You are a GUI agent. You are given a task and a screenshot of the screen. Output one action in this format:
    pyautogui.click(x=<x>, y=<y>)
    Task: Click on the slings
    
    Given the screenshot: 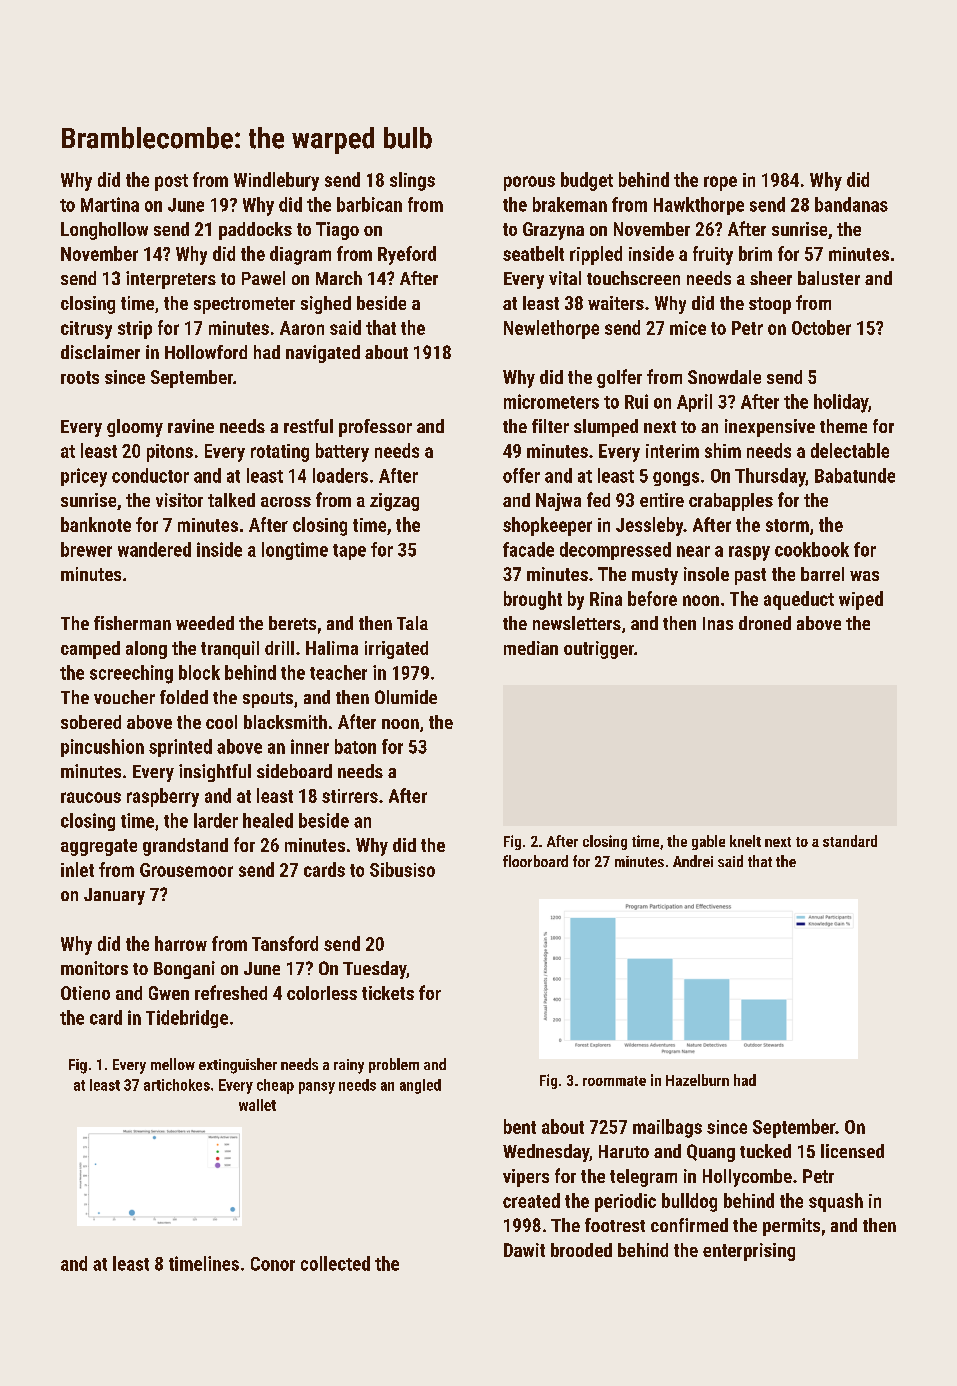 What is the action you would take?
    pyautogui.click(x=412, y=181)
